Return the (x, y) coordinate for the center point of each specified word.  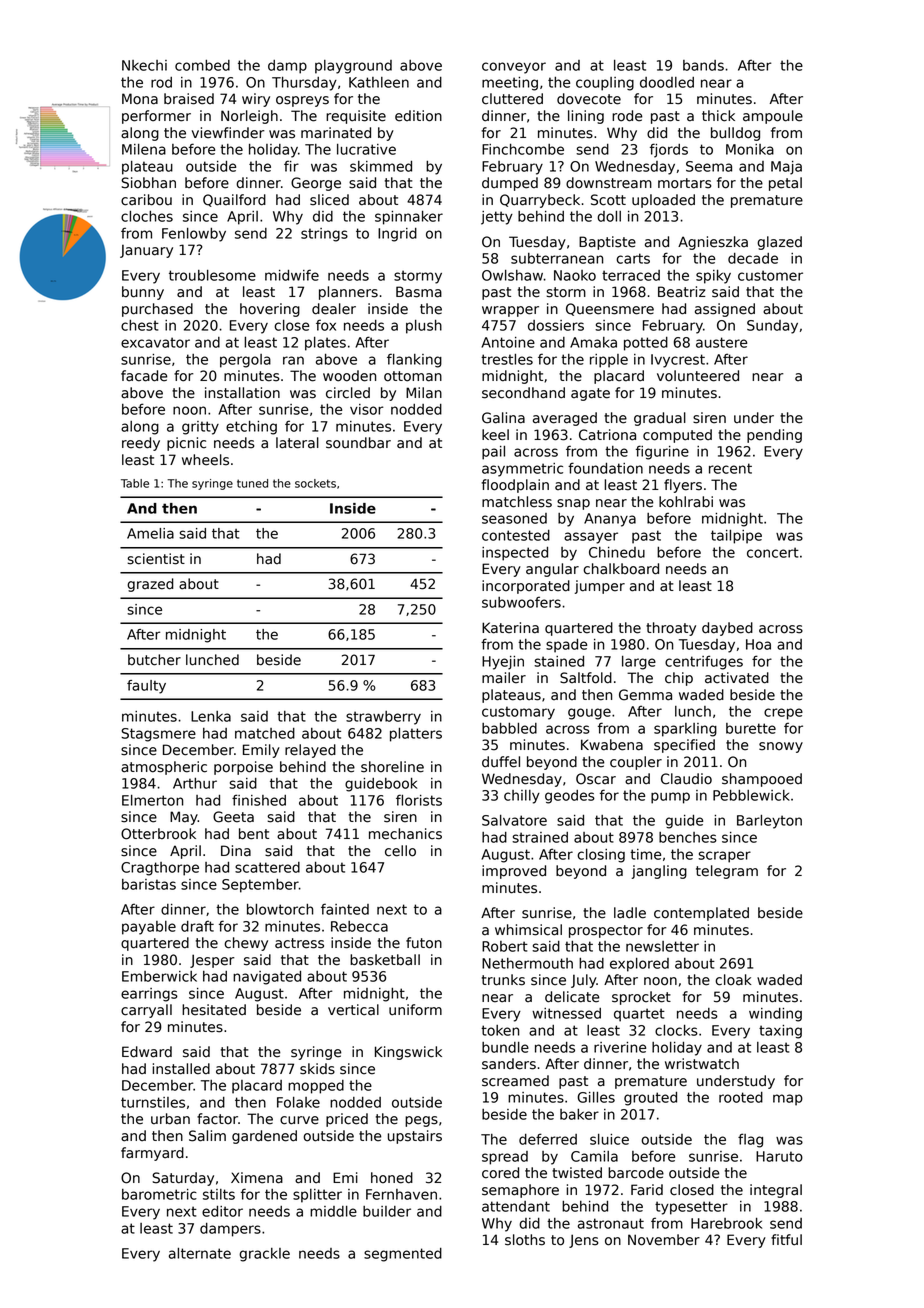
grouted (650, 1099)
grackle (264, 1255)
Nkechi (144, 65)
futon (424, 943)
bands (703, 65)
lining (586, 117)
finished (259, 800)
